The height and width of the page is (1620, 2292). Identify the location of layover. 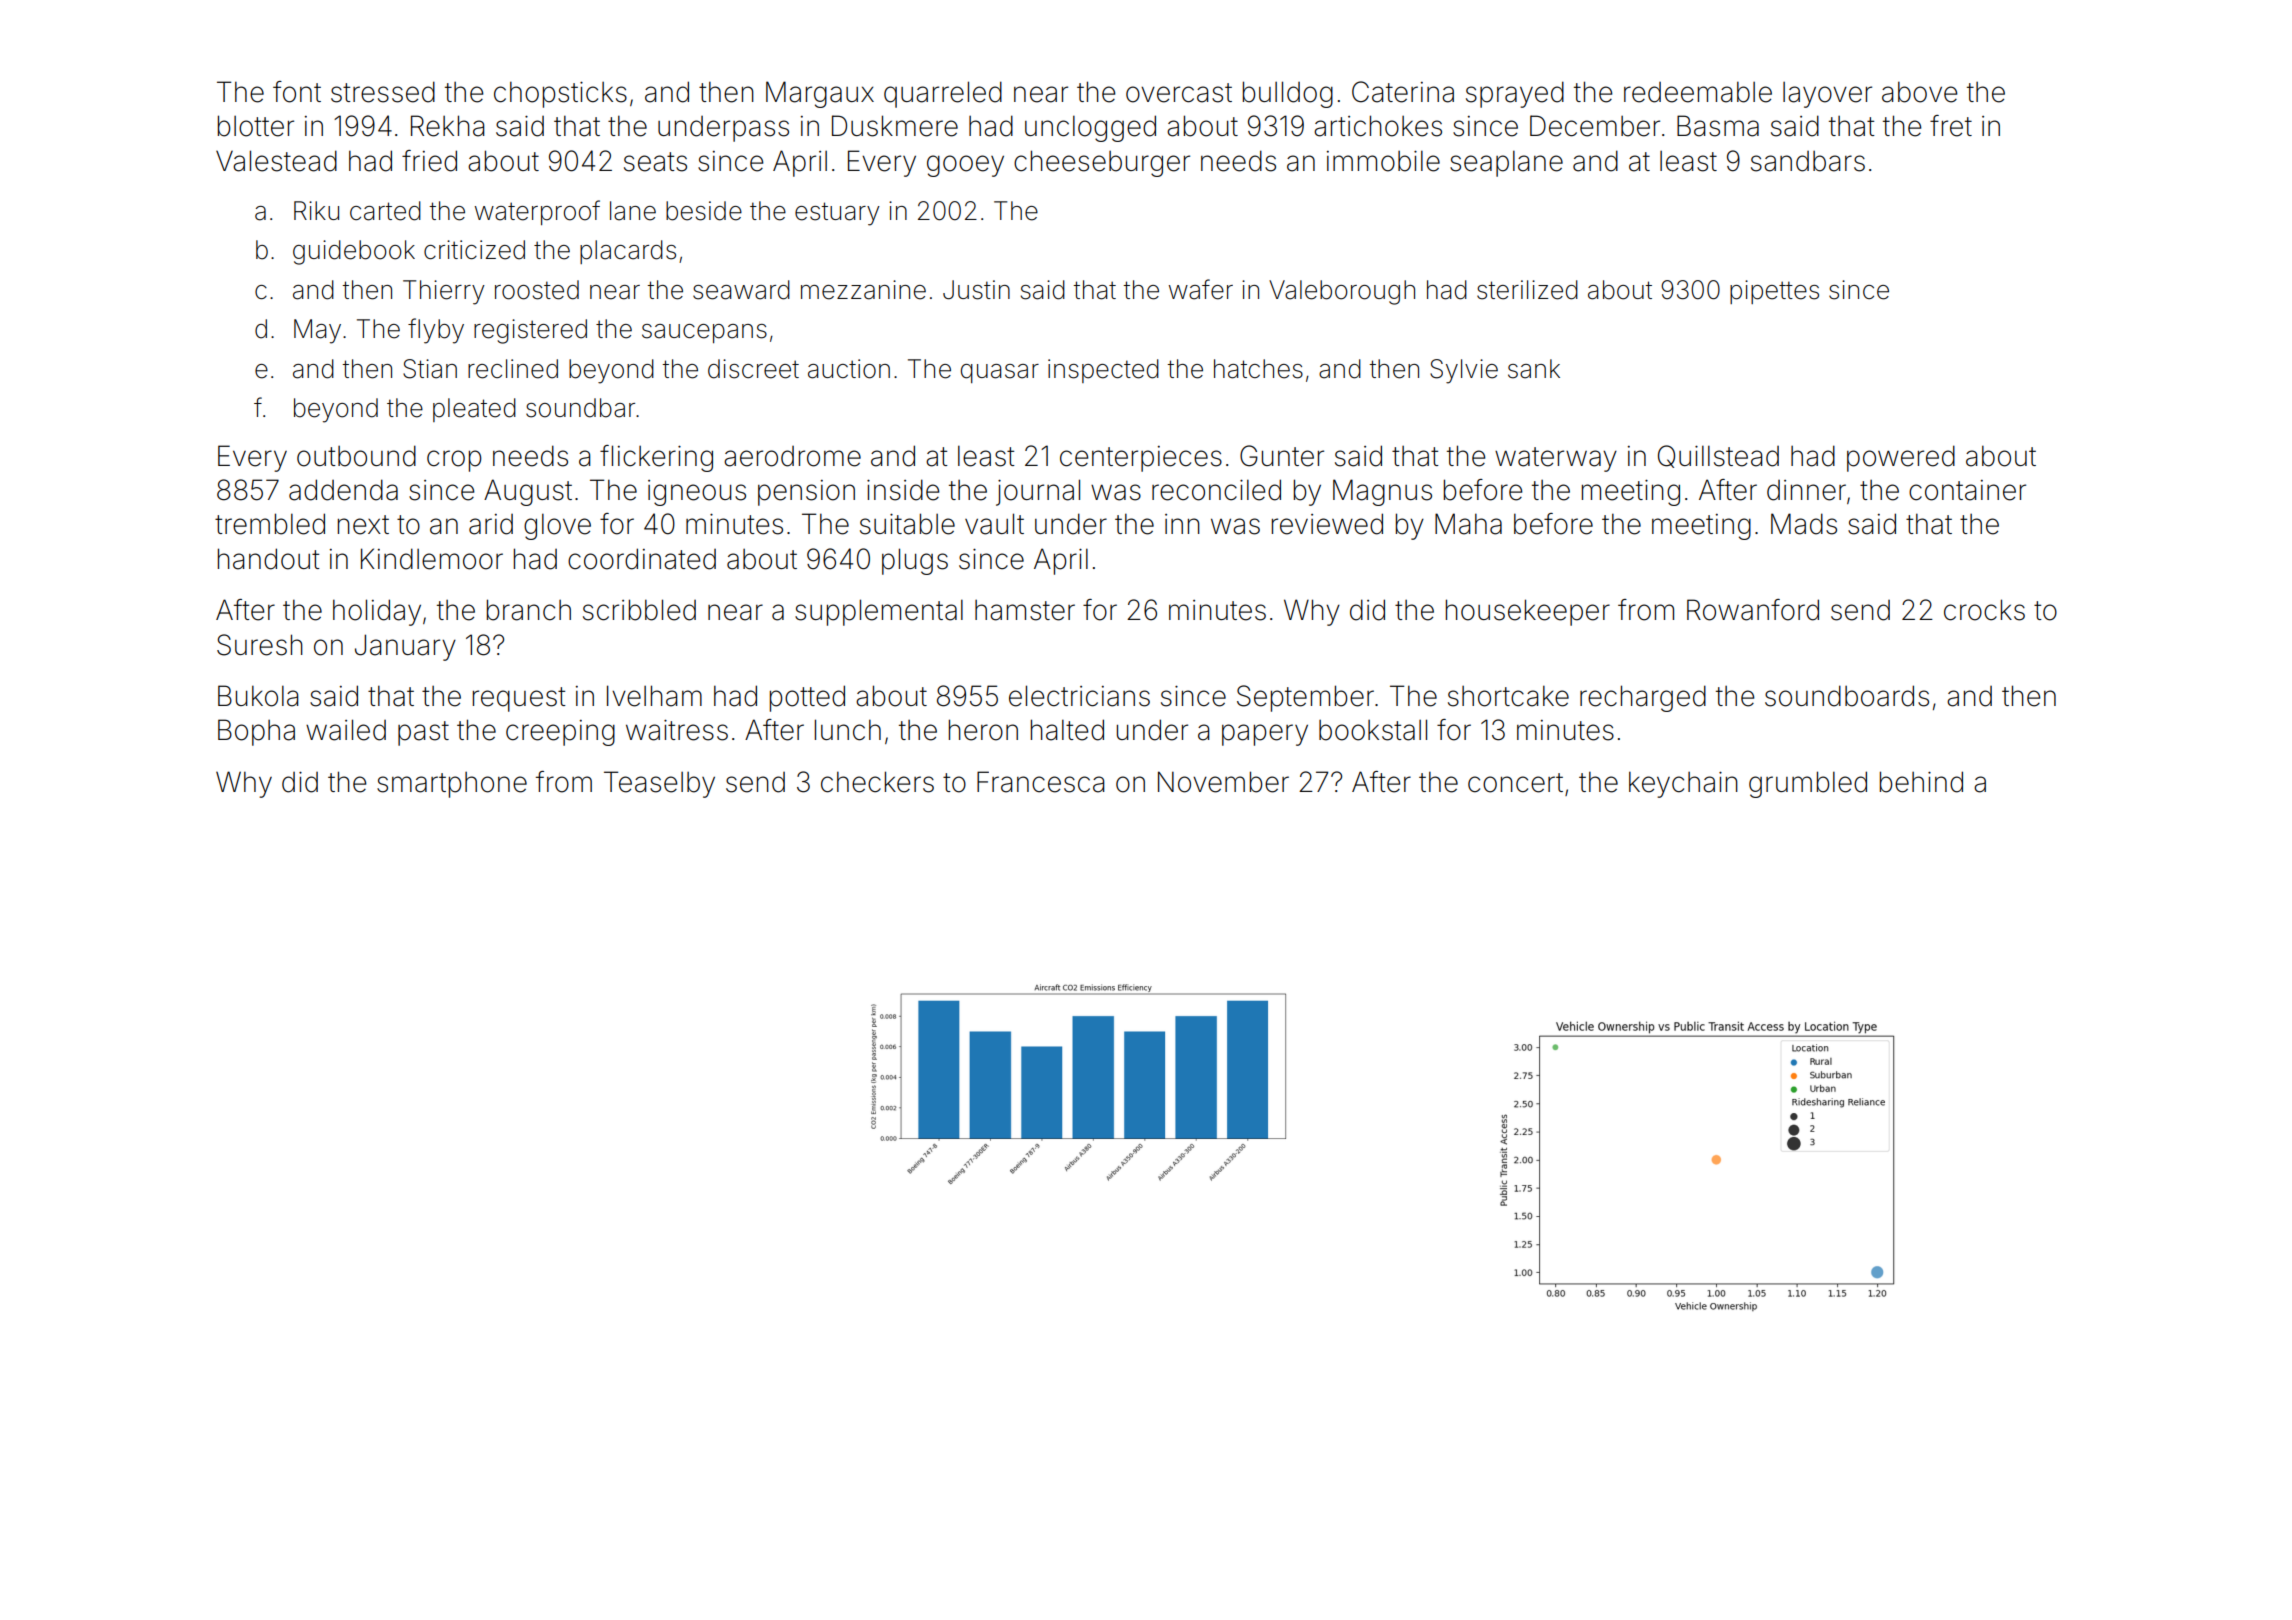
(1827, 95).
